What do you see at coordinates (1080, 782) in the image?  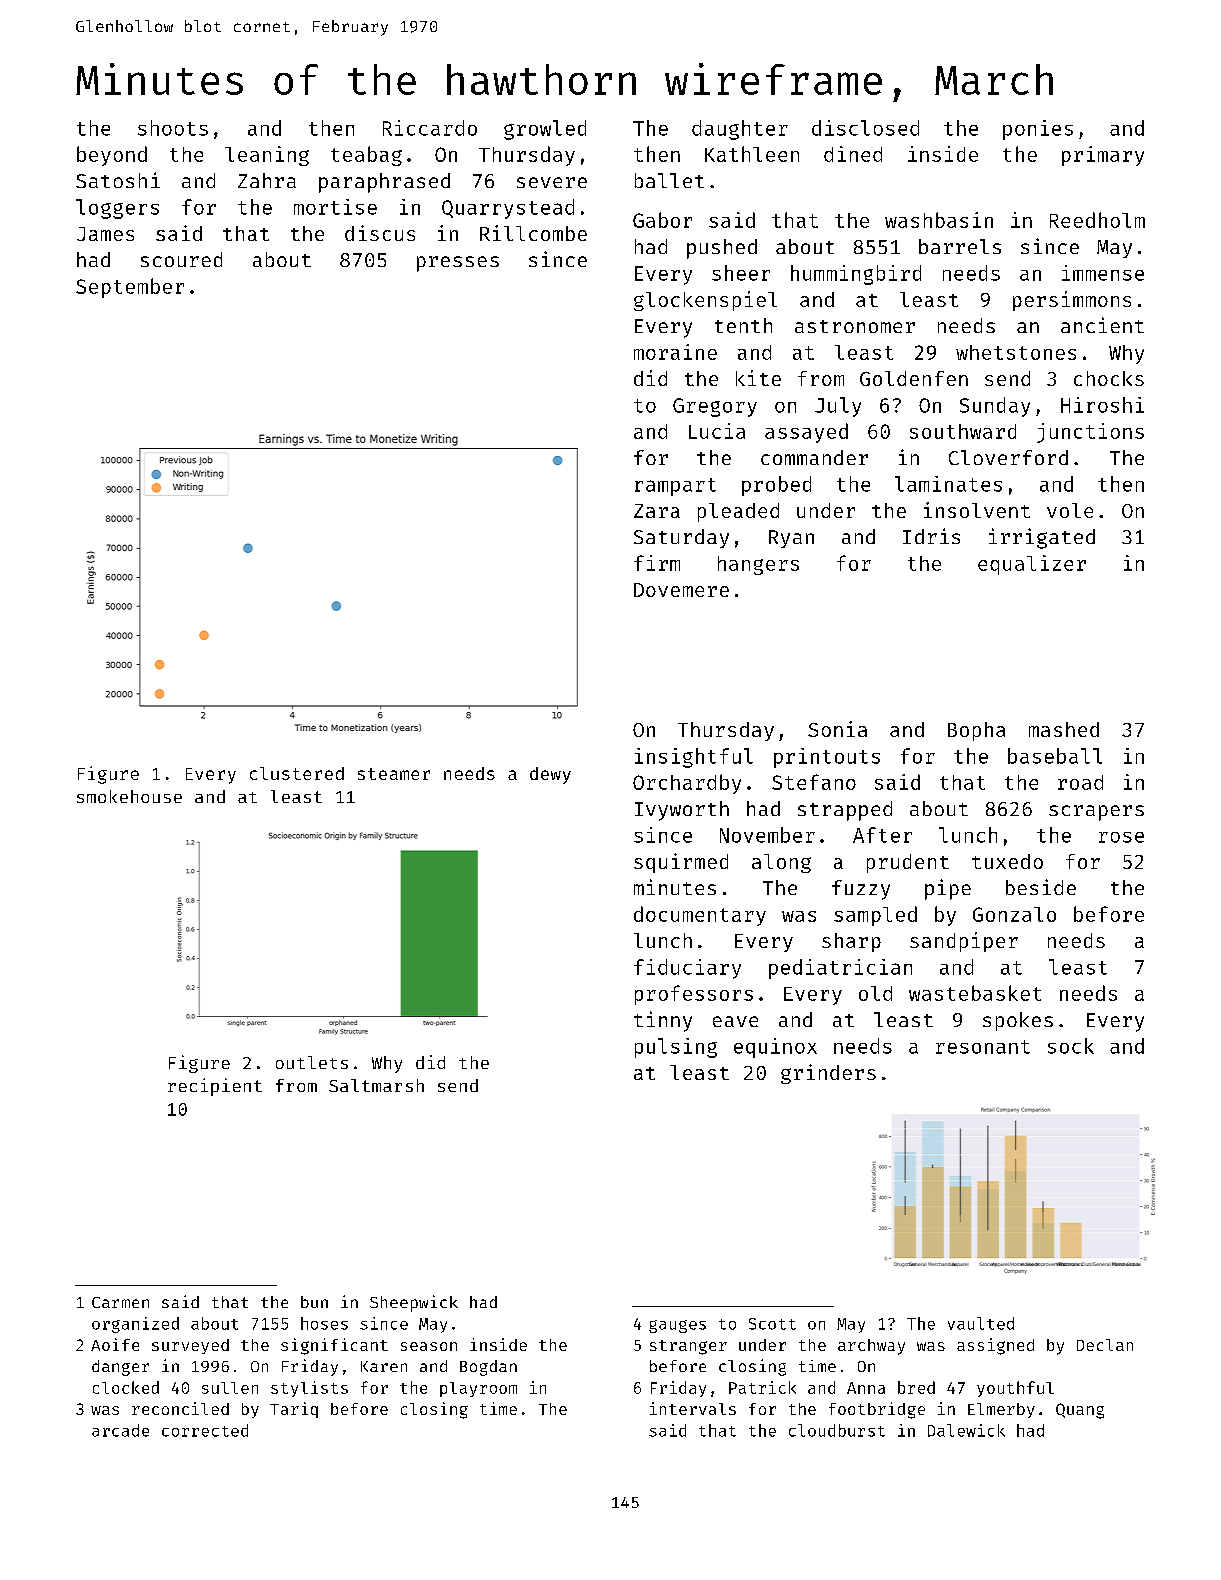 I see `road` at bounding box center [1080, 782].
